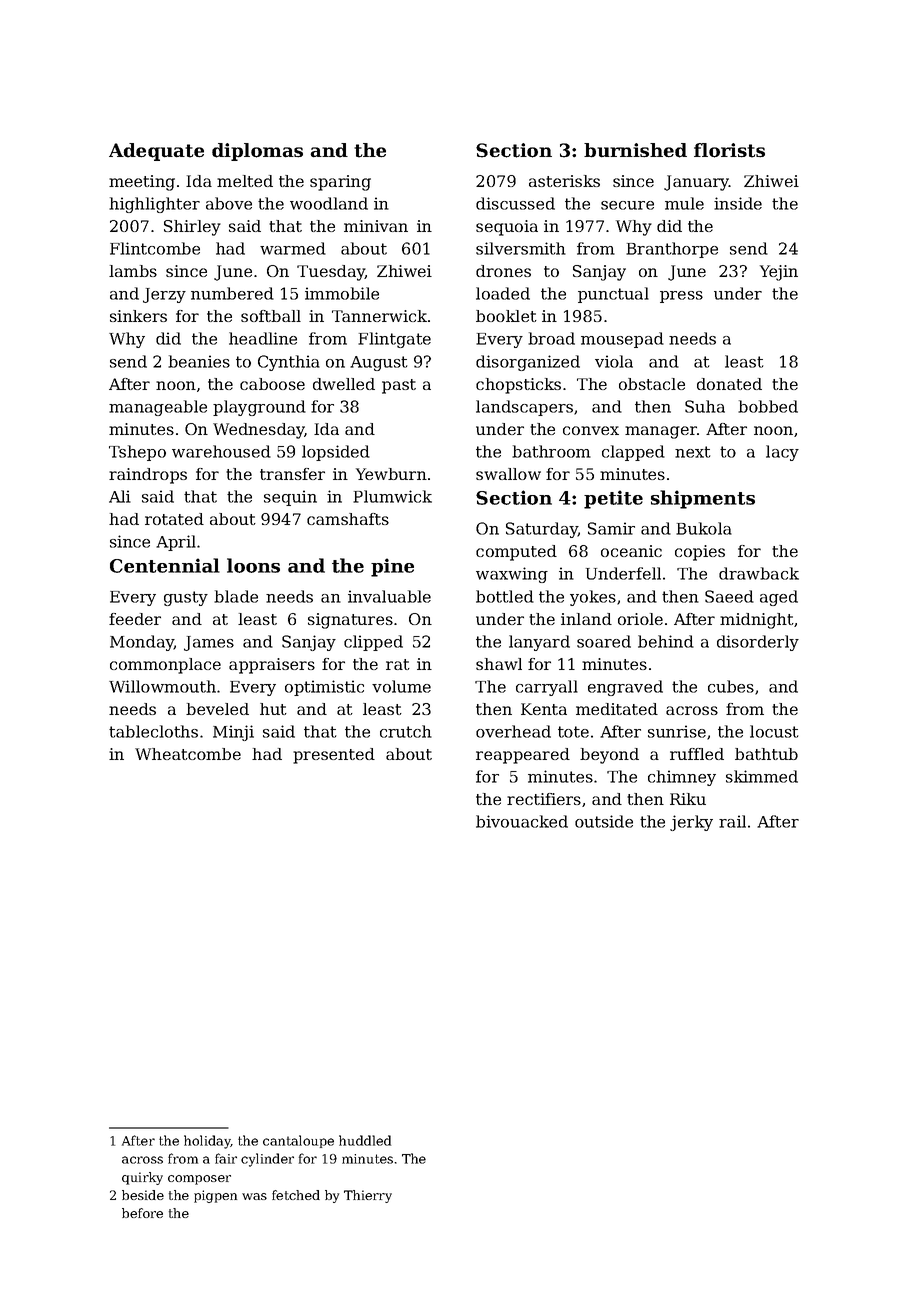 This image has height=1316, width=908. What do you see at coordinates (331, 273) in the image?
I see `Tuesday` at bounding box center [331, 273].
